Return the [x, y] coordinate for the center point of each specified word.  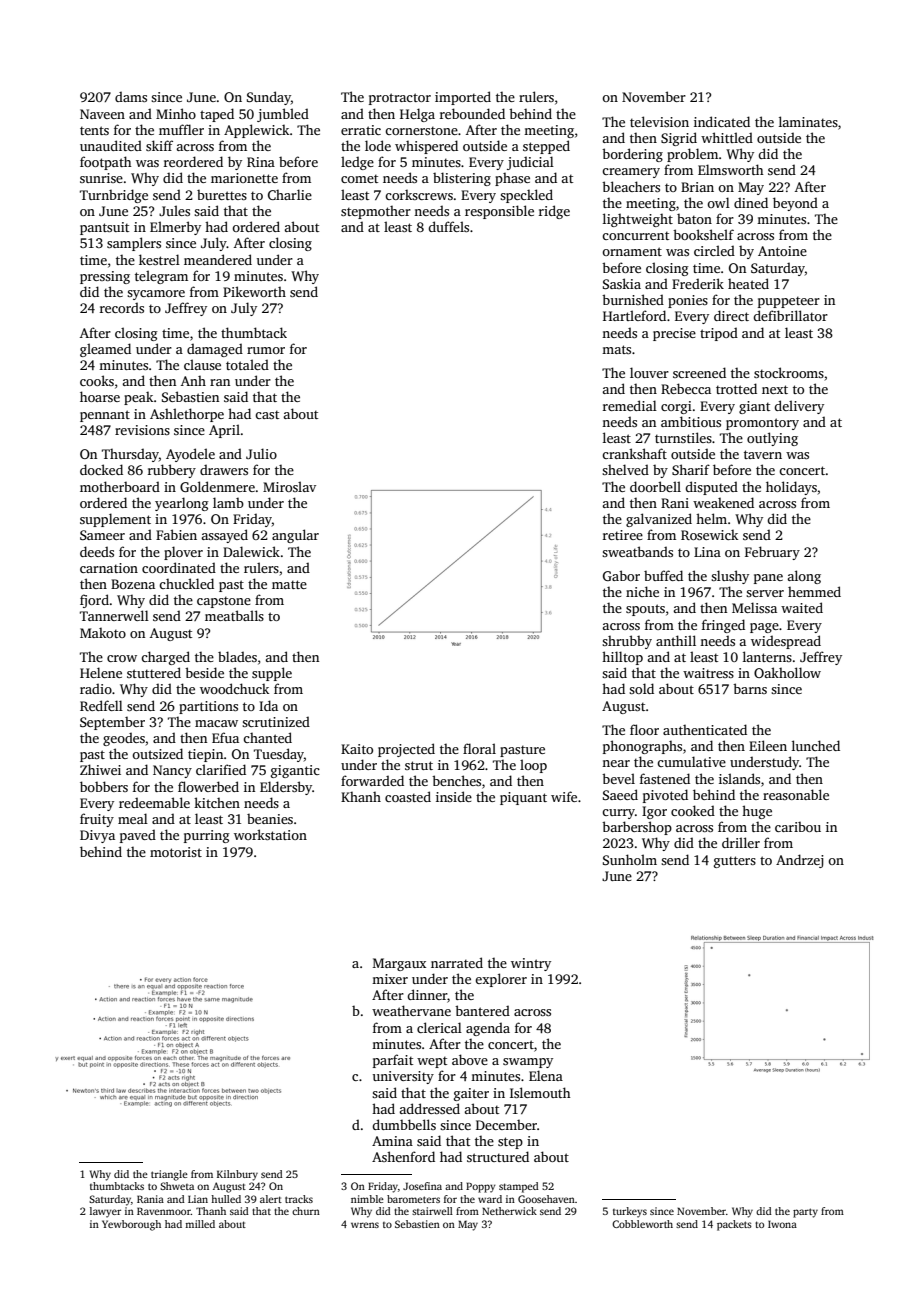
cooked [693, 810]
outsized [157, 753]
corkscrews [419, 194]
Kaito [357, 749]
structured [498, 1156]
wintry [531, 964]
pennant [105, 416]
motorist [176, 852]
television [659, 121]
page [764, 628]
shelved [625, 469]
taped [217, 115]
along [804, 577]
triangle [169, 1175]
